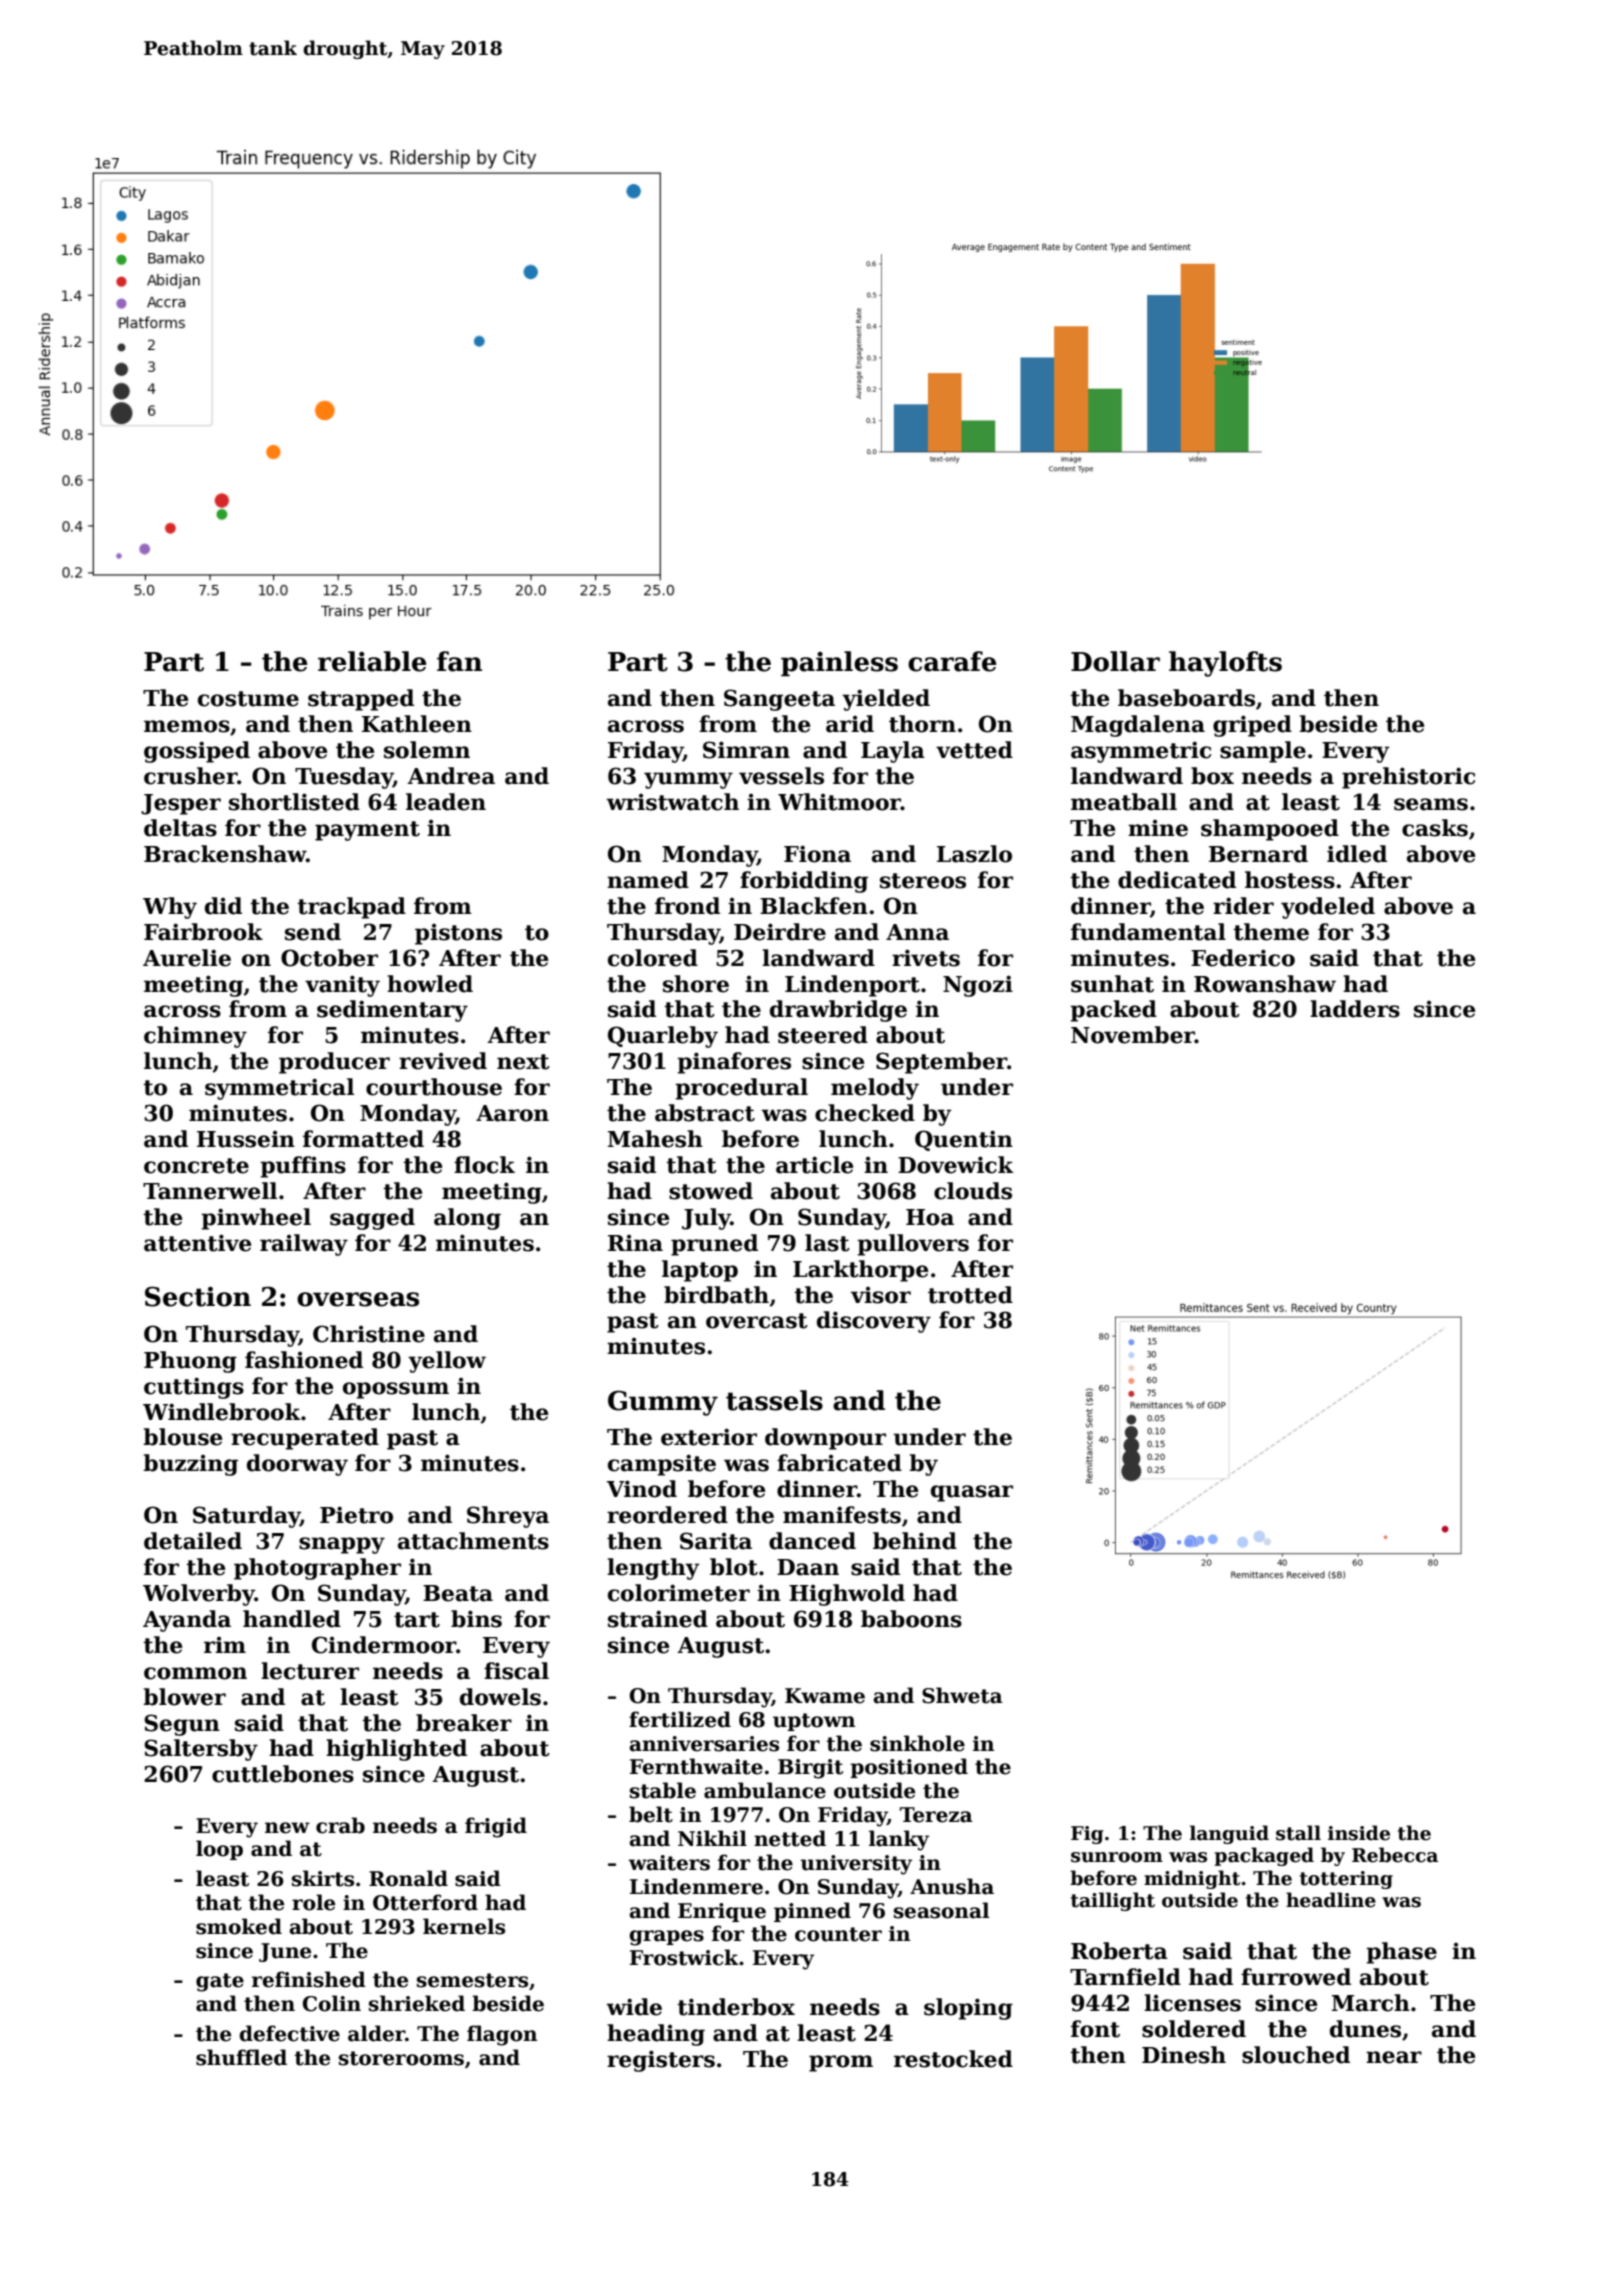  Describe the element at coordinates (447, 1362) in the page. I see `yellow` at that location.
